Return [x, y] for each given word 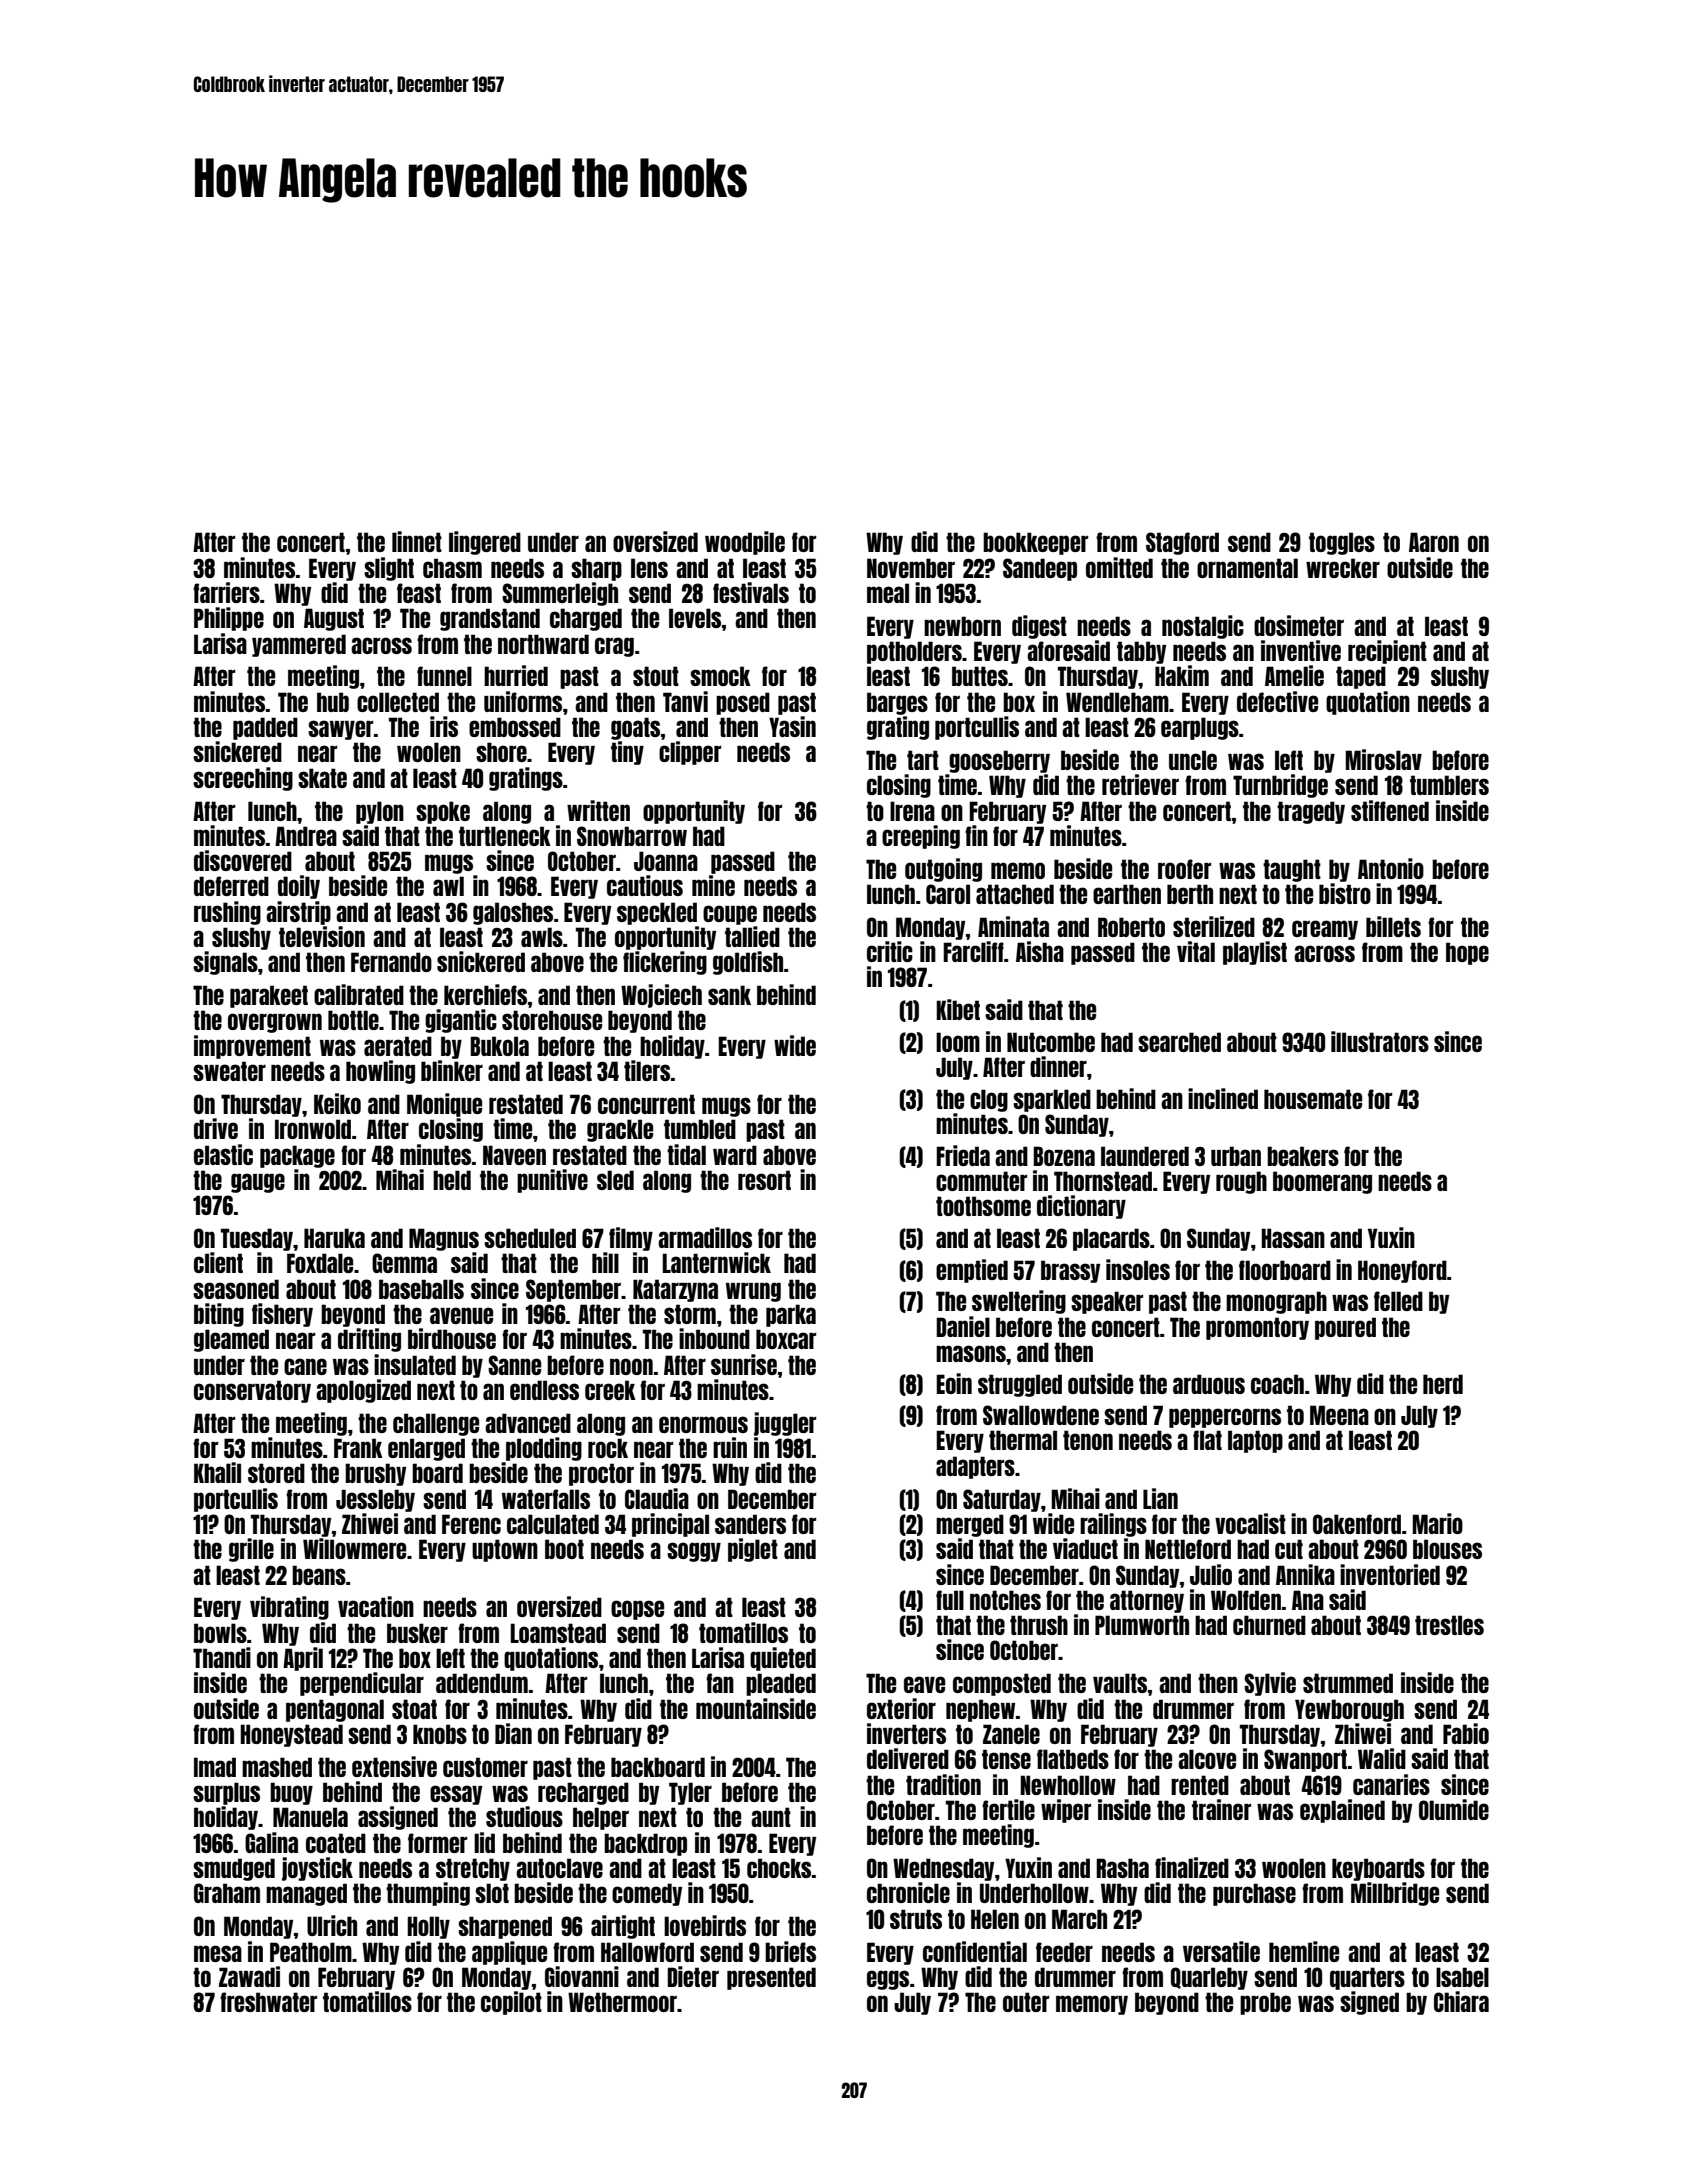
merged [970, 1525]
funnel [444, 676]
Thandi [222, 1657]
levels [695, 618]
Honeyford [1402, 1271]
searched [1179, 1042]
